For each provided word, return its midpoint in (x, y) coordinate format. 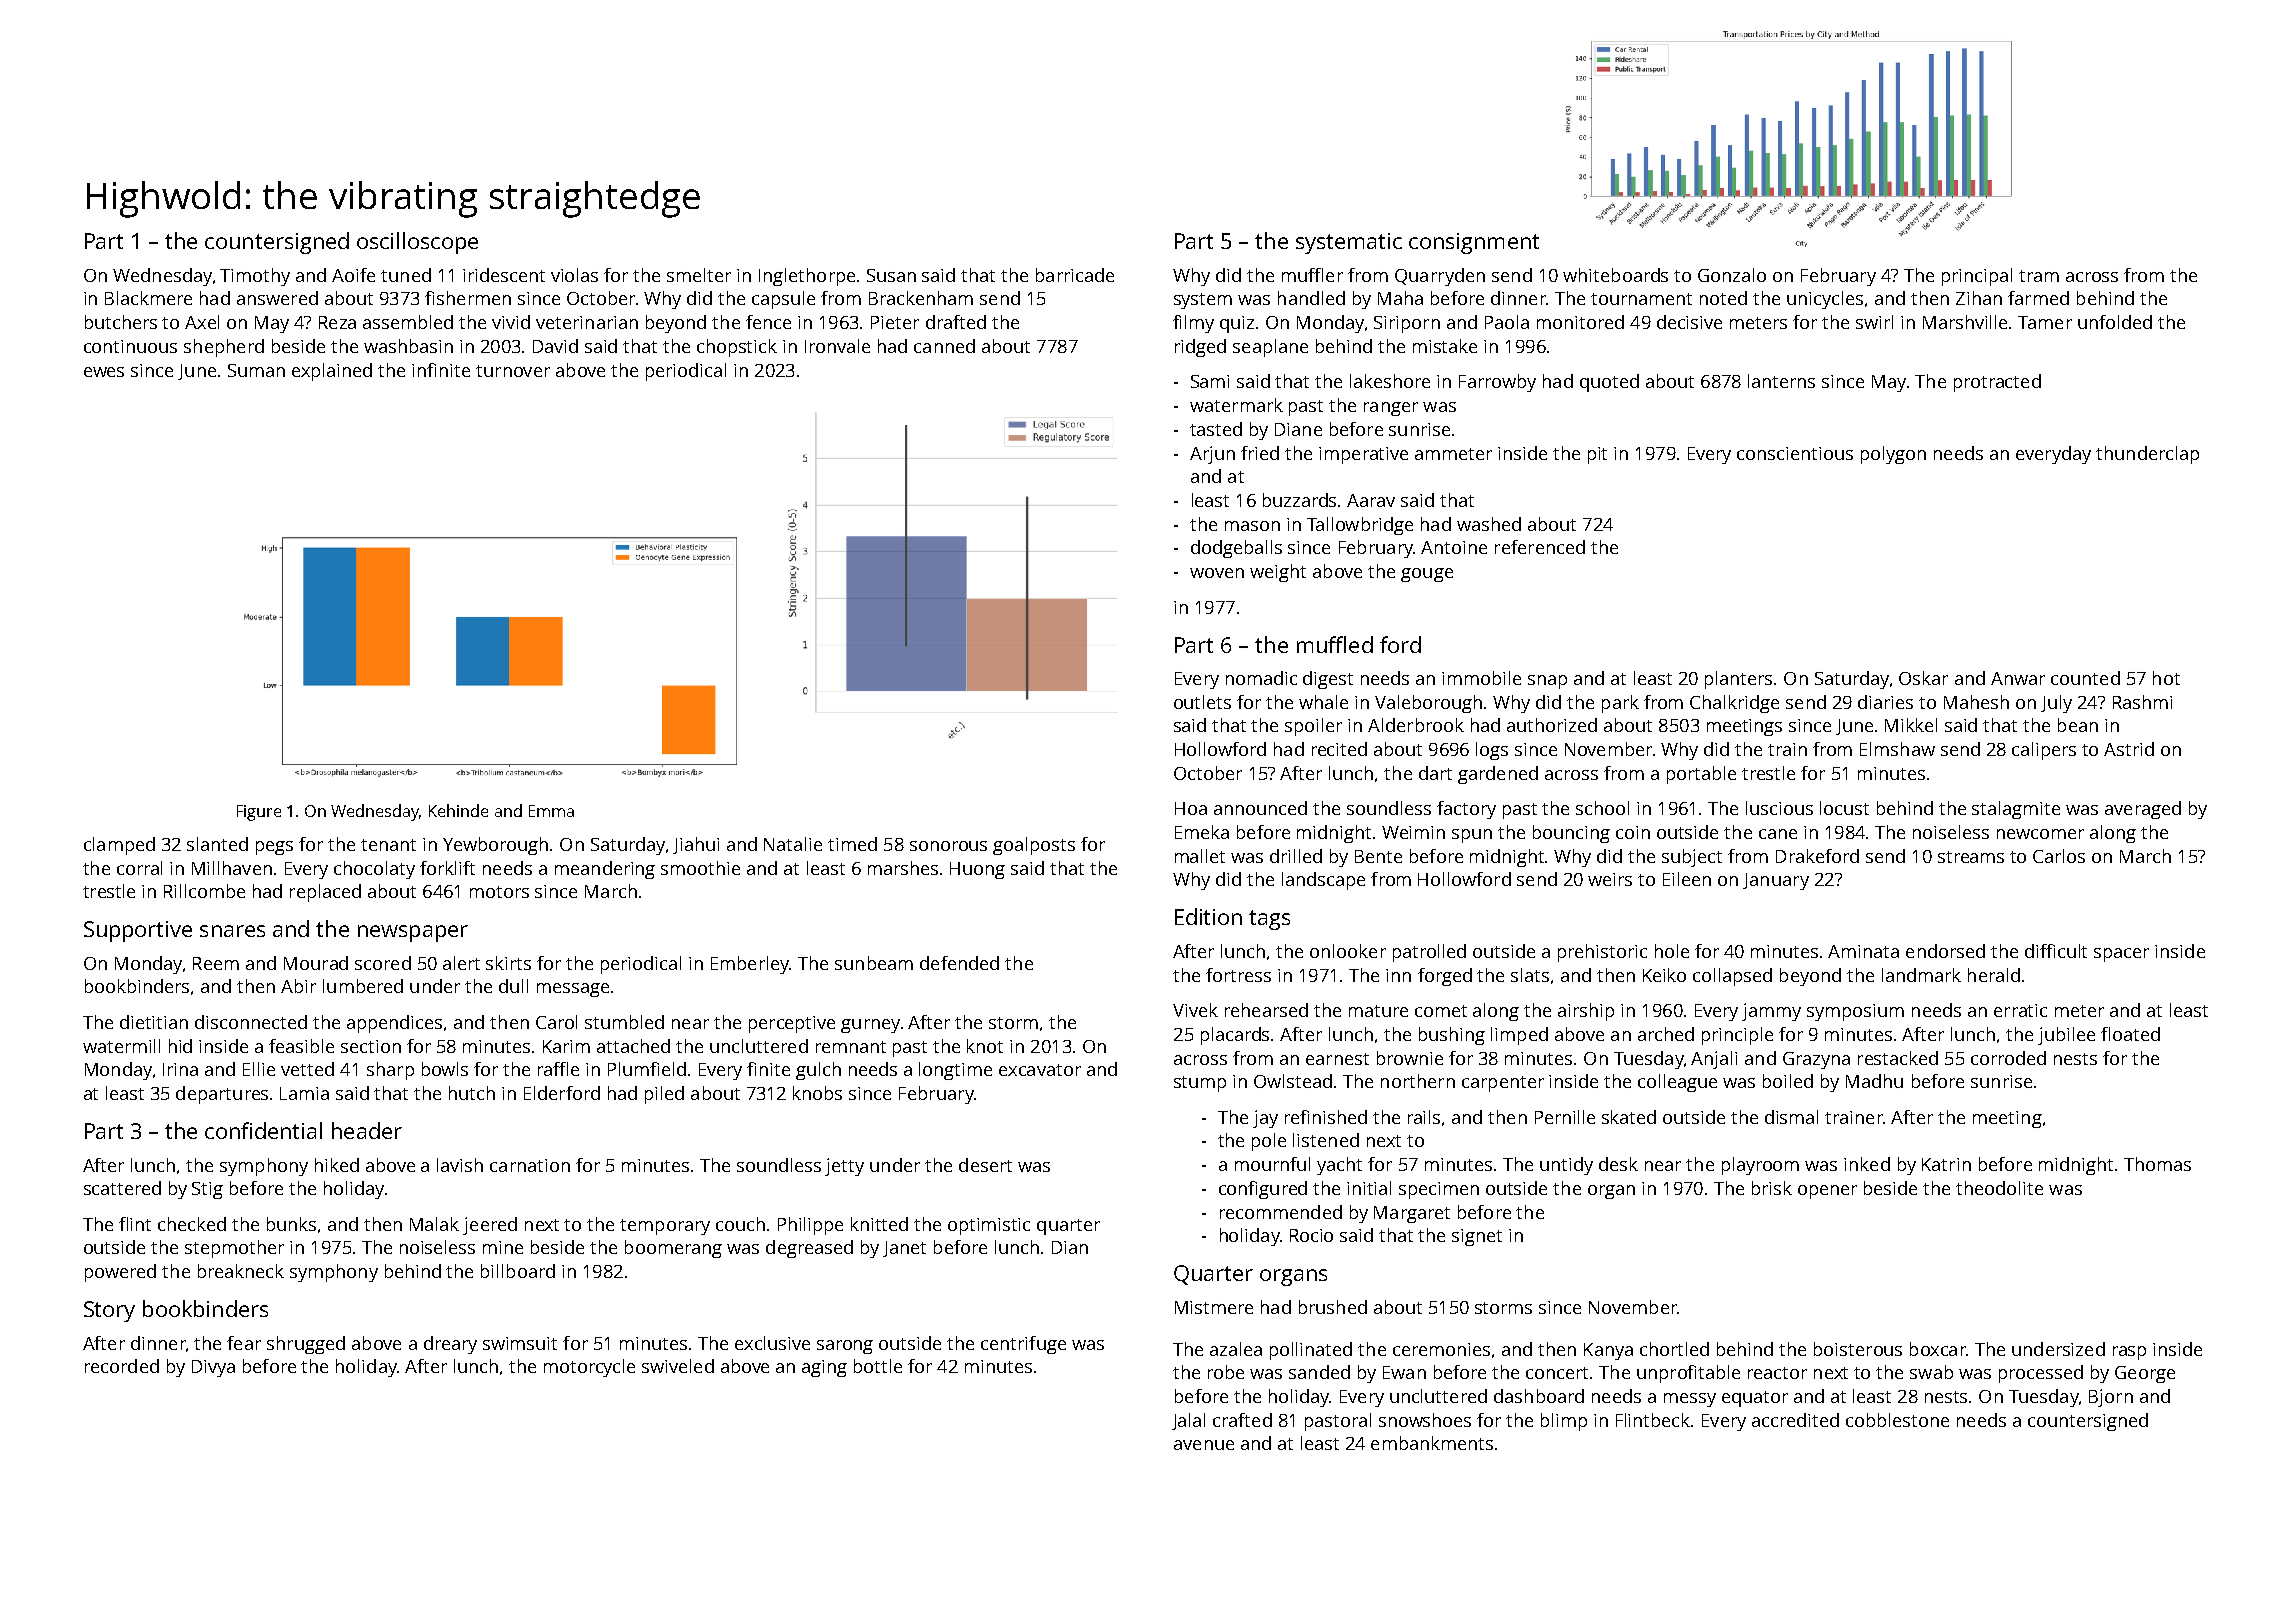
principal (1977, 277)
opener (1827, 1192)
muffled (1335, 644)
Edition (1208, 916)
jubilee (2066, 1036)
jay (1265, 1119)
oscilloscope (417, 243)
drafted (956, 322)
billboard (518, 1271)
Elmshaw (1897, 749)
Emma (551, 811)
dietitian (154, 1022)
